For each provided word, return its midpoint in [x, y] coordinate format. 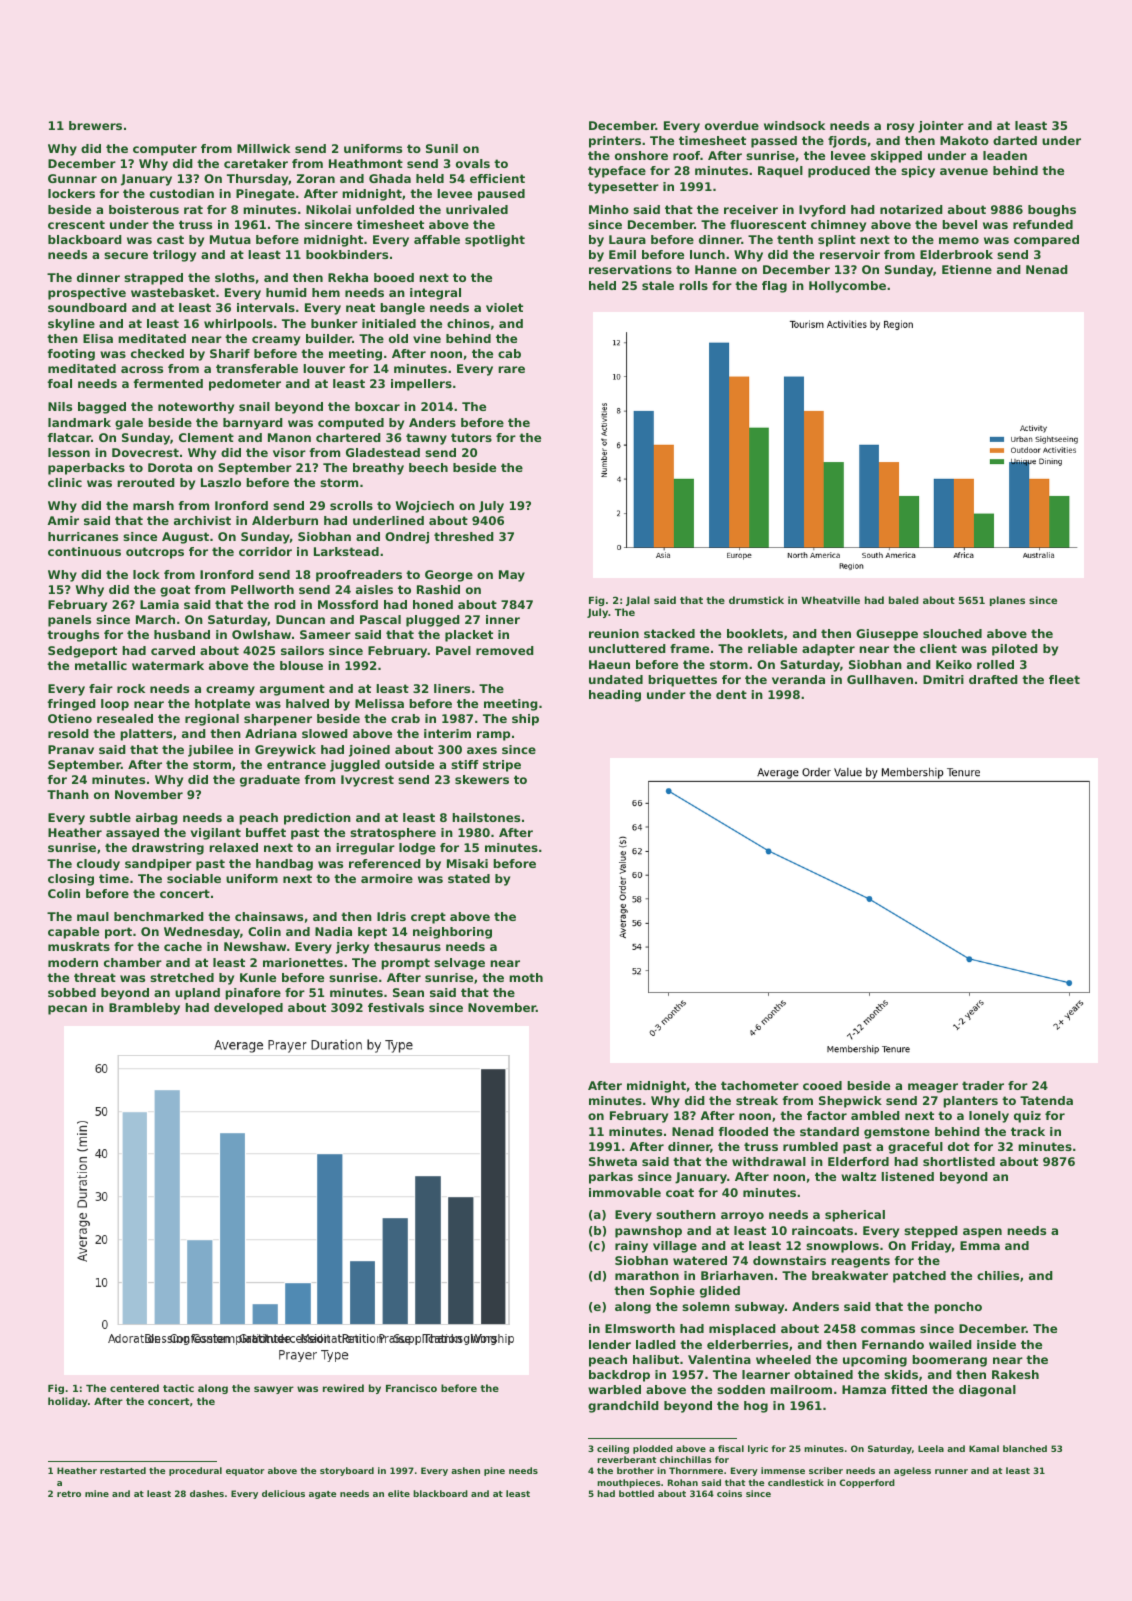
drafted [993, 679]
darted [1015, 140]
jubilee [210, 751]
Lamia [159, 604]
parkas [611, 1178]
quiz [1027, 1117]
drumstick [756, 600]
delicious [283, 1493]
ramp [493, 736]
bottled [636, 1493]
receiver [751, 209]
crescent [76, 224]
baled [903, 600]
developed [248, 1009]
